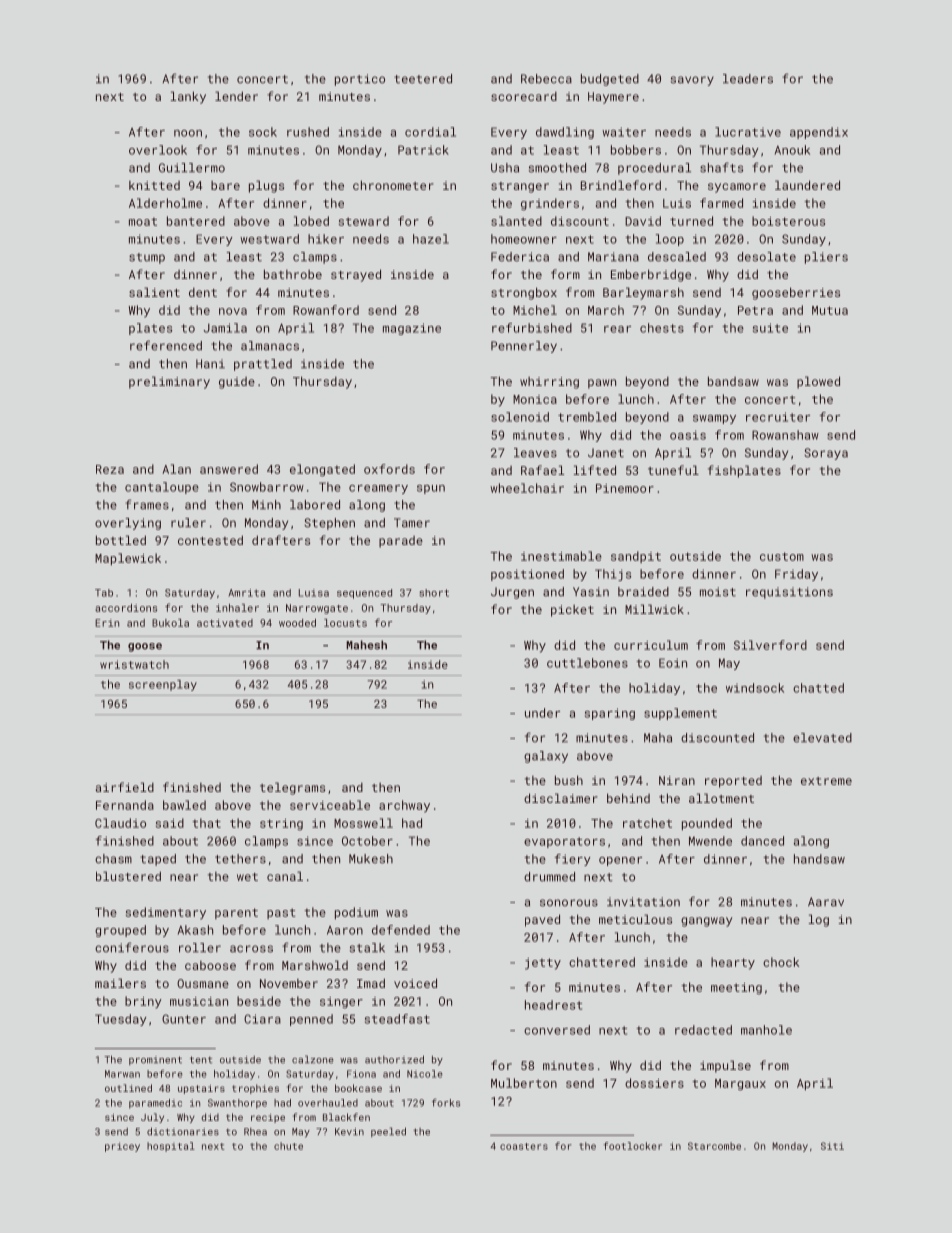 Image resolution: width=952 pixels, height=1233 pixels. Describe the element at coordinates (263, 365) in the image. I see `prattled` at that location.
